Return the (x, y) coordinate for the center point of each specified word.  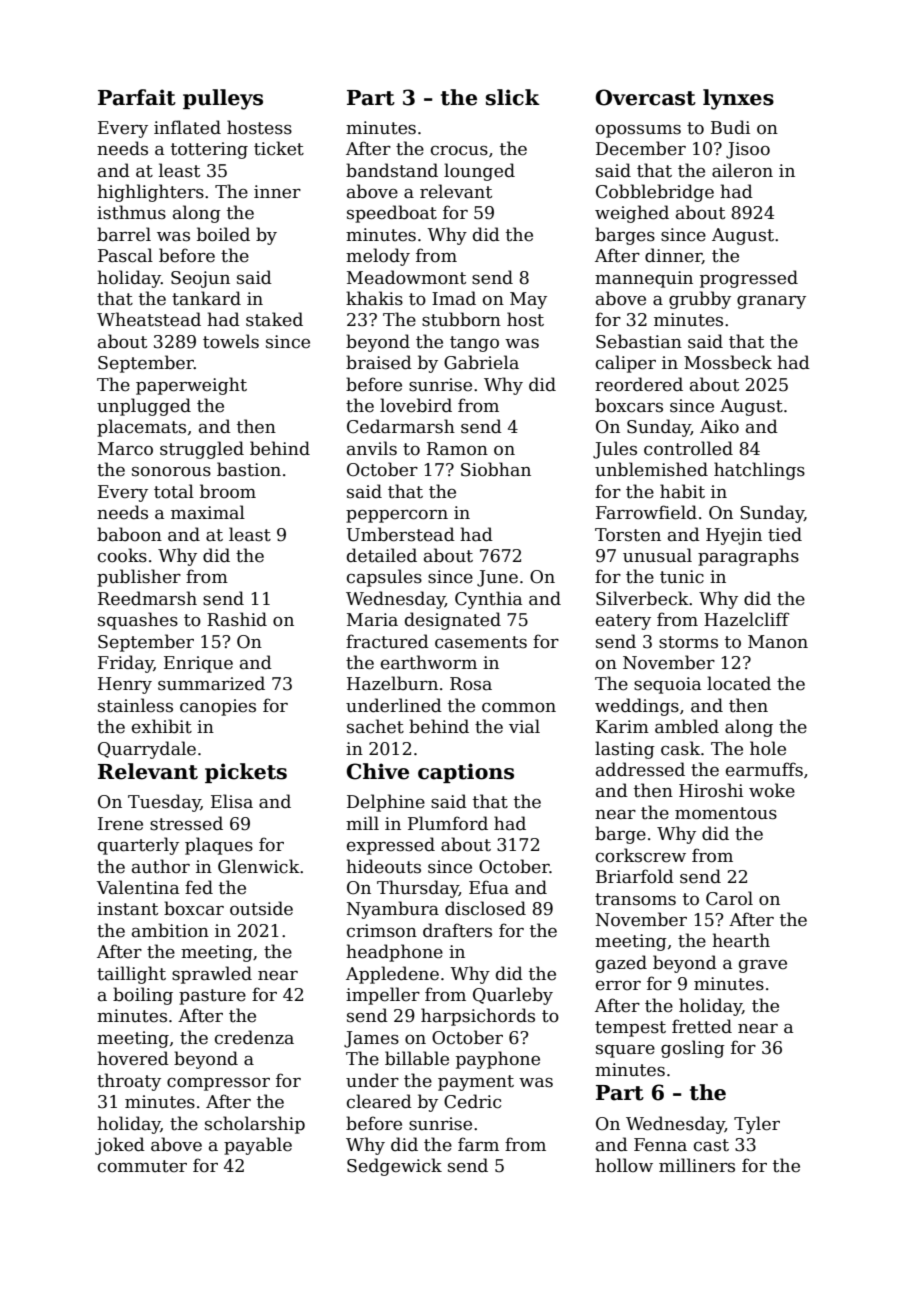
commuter (142, 1166)
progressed (749, 279)
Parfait (137, 97)
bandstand (392, 170)
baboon (129, 534)
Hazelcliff (746, 619)
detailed (382, 555)
